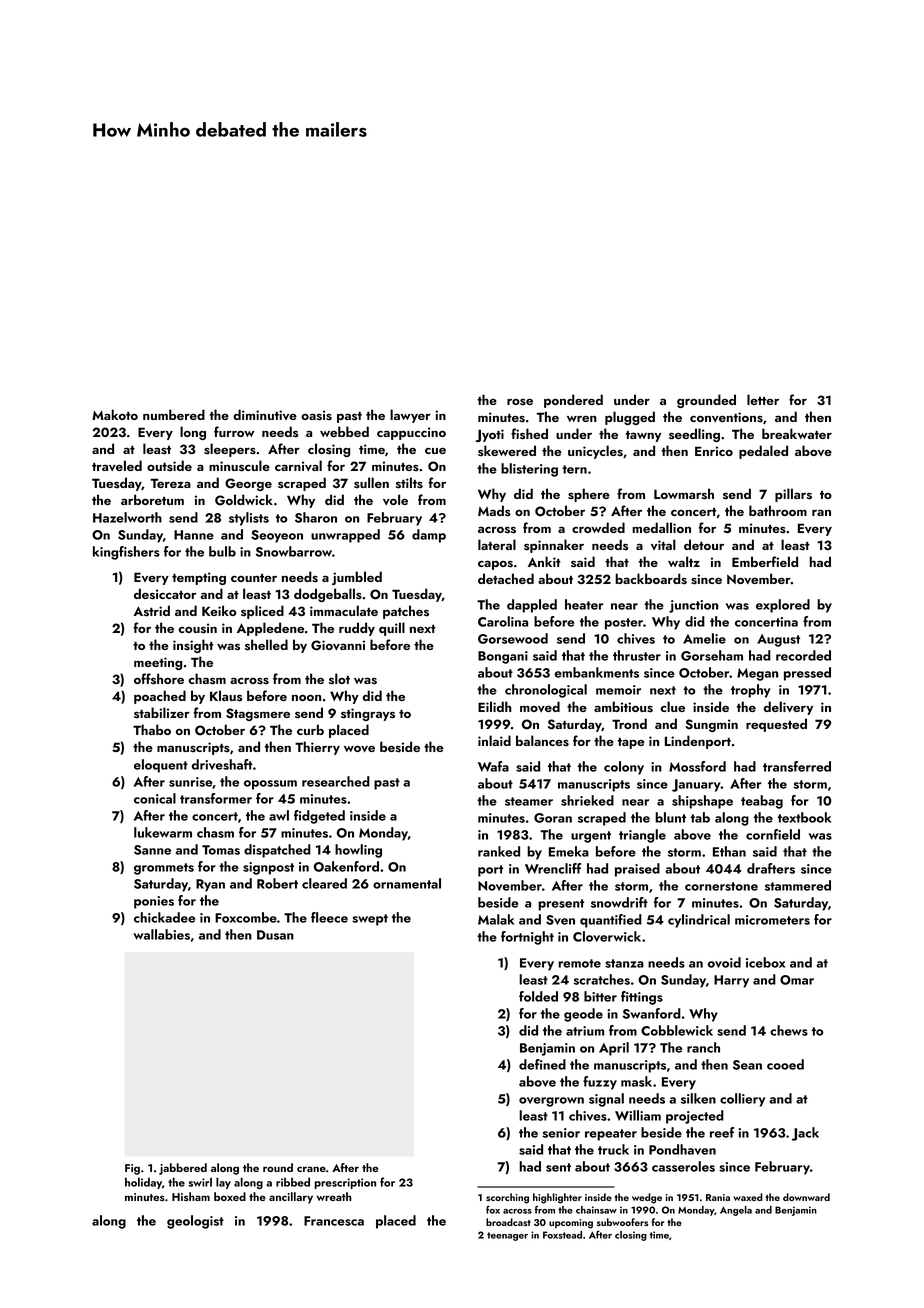 This screenshot has width=924, height=1308. What do you see at coordinates (765, 962) in the screenshot?
I see `icebox` at bounding box center [765, 962].
